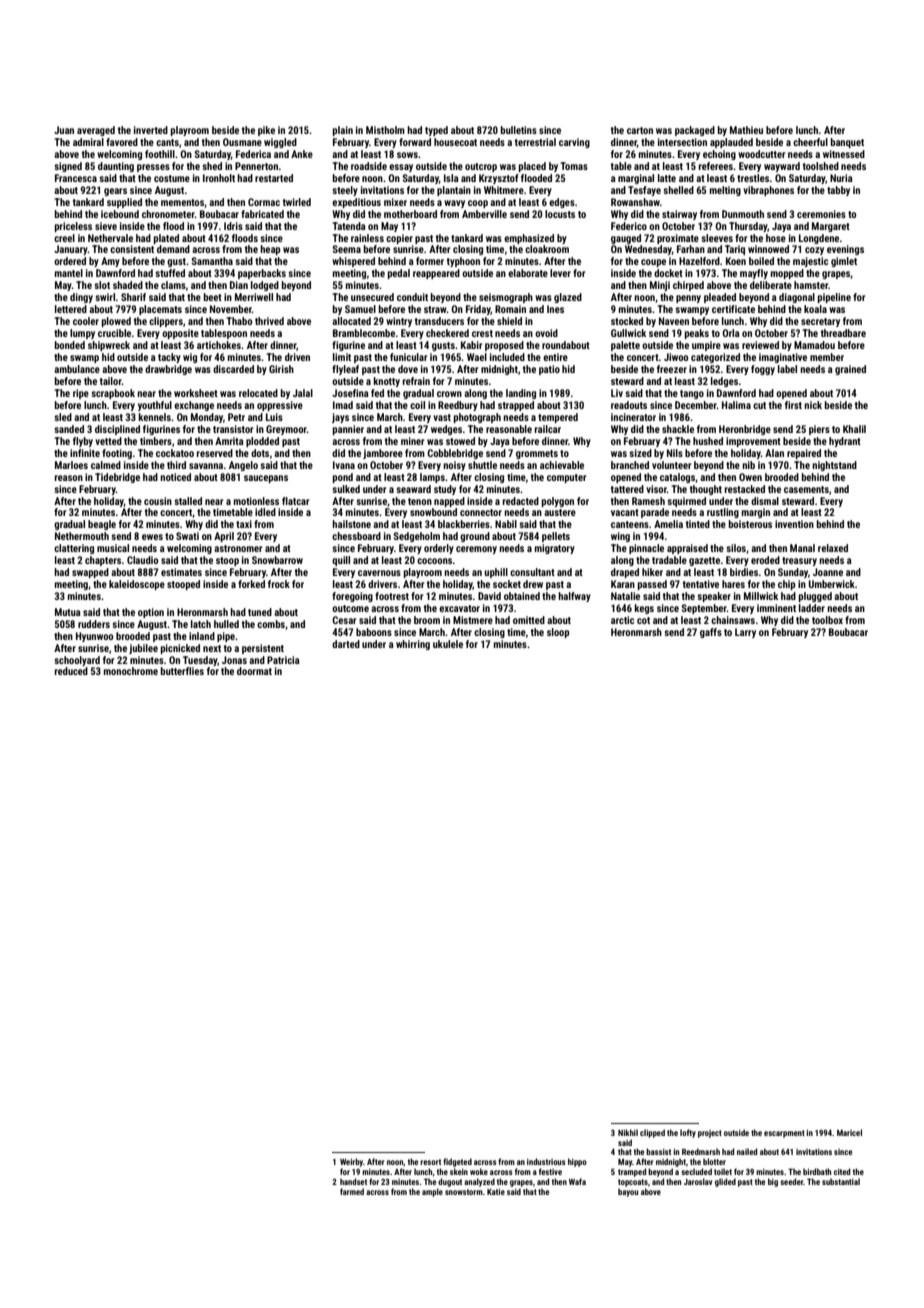 This screenshot has width=924, height=1308. I want to click on Weirby, so click(351, 1162).
